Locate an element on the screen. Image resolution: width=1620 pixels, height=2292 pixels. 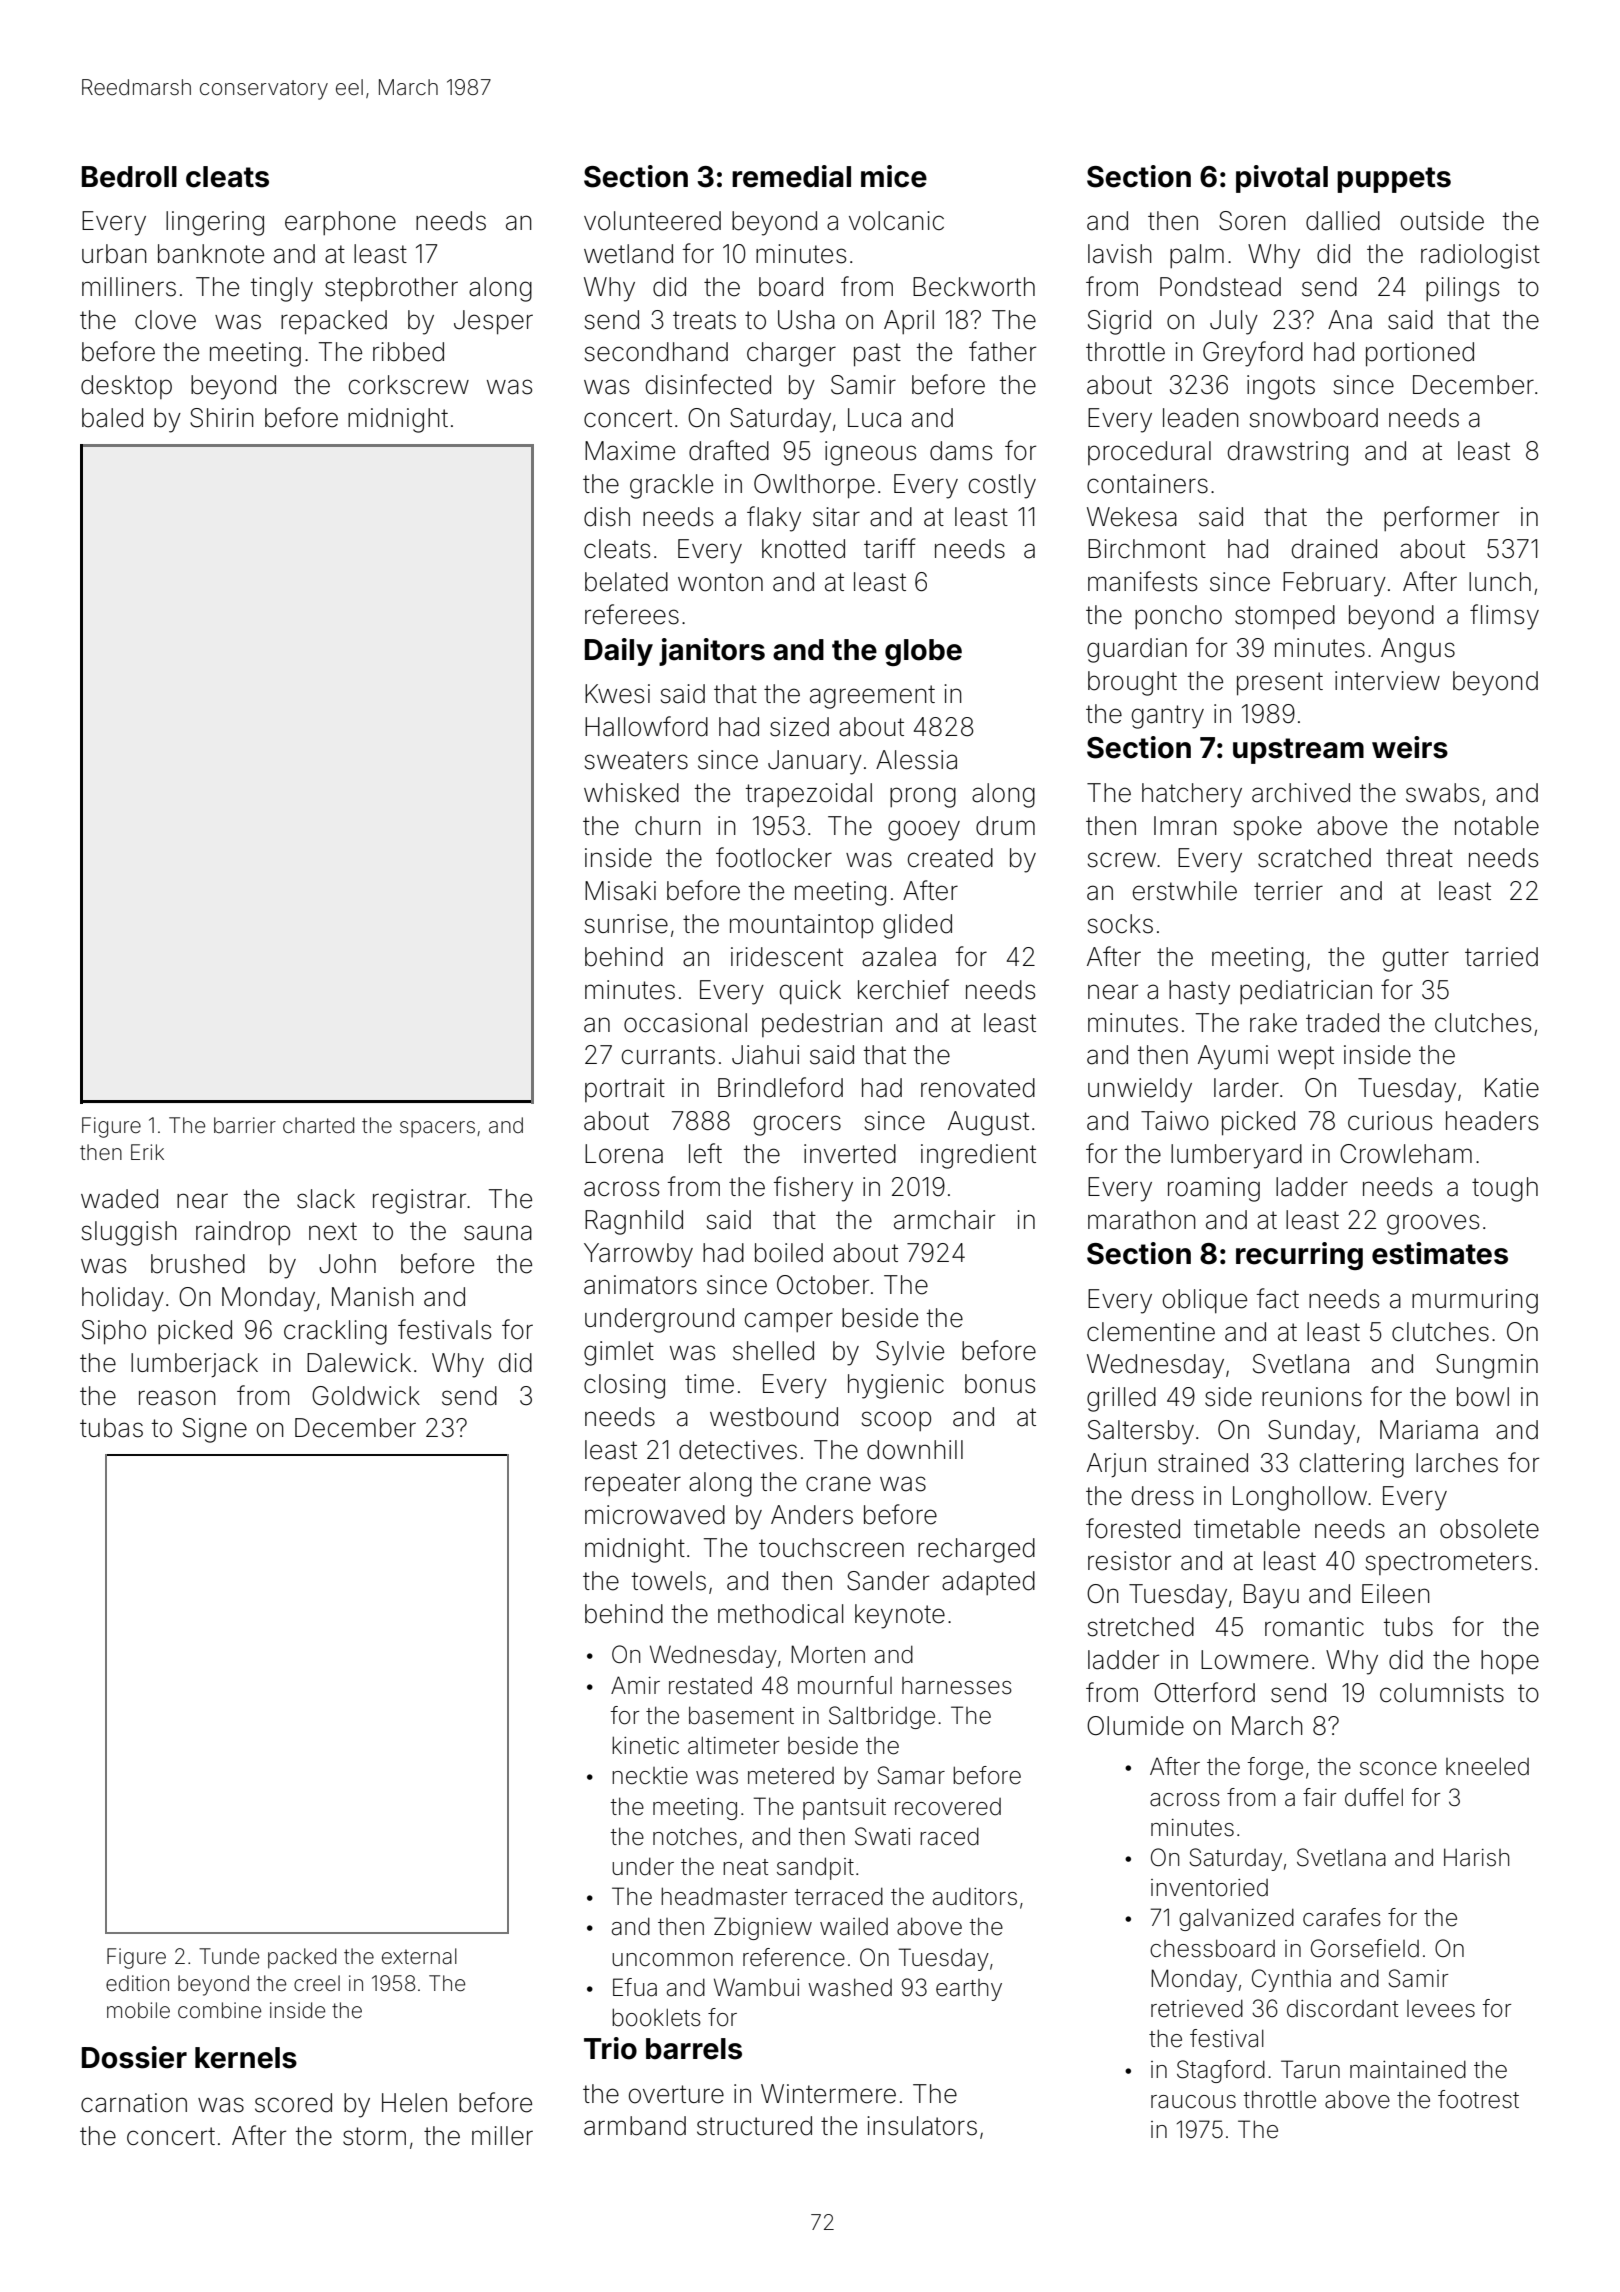
remedial is located at coordinates (791, 176).
